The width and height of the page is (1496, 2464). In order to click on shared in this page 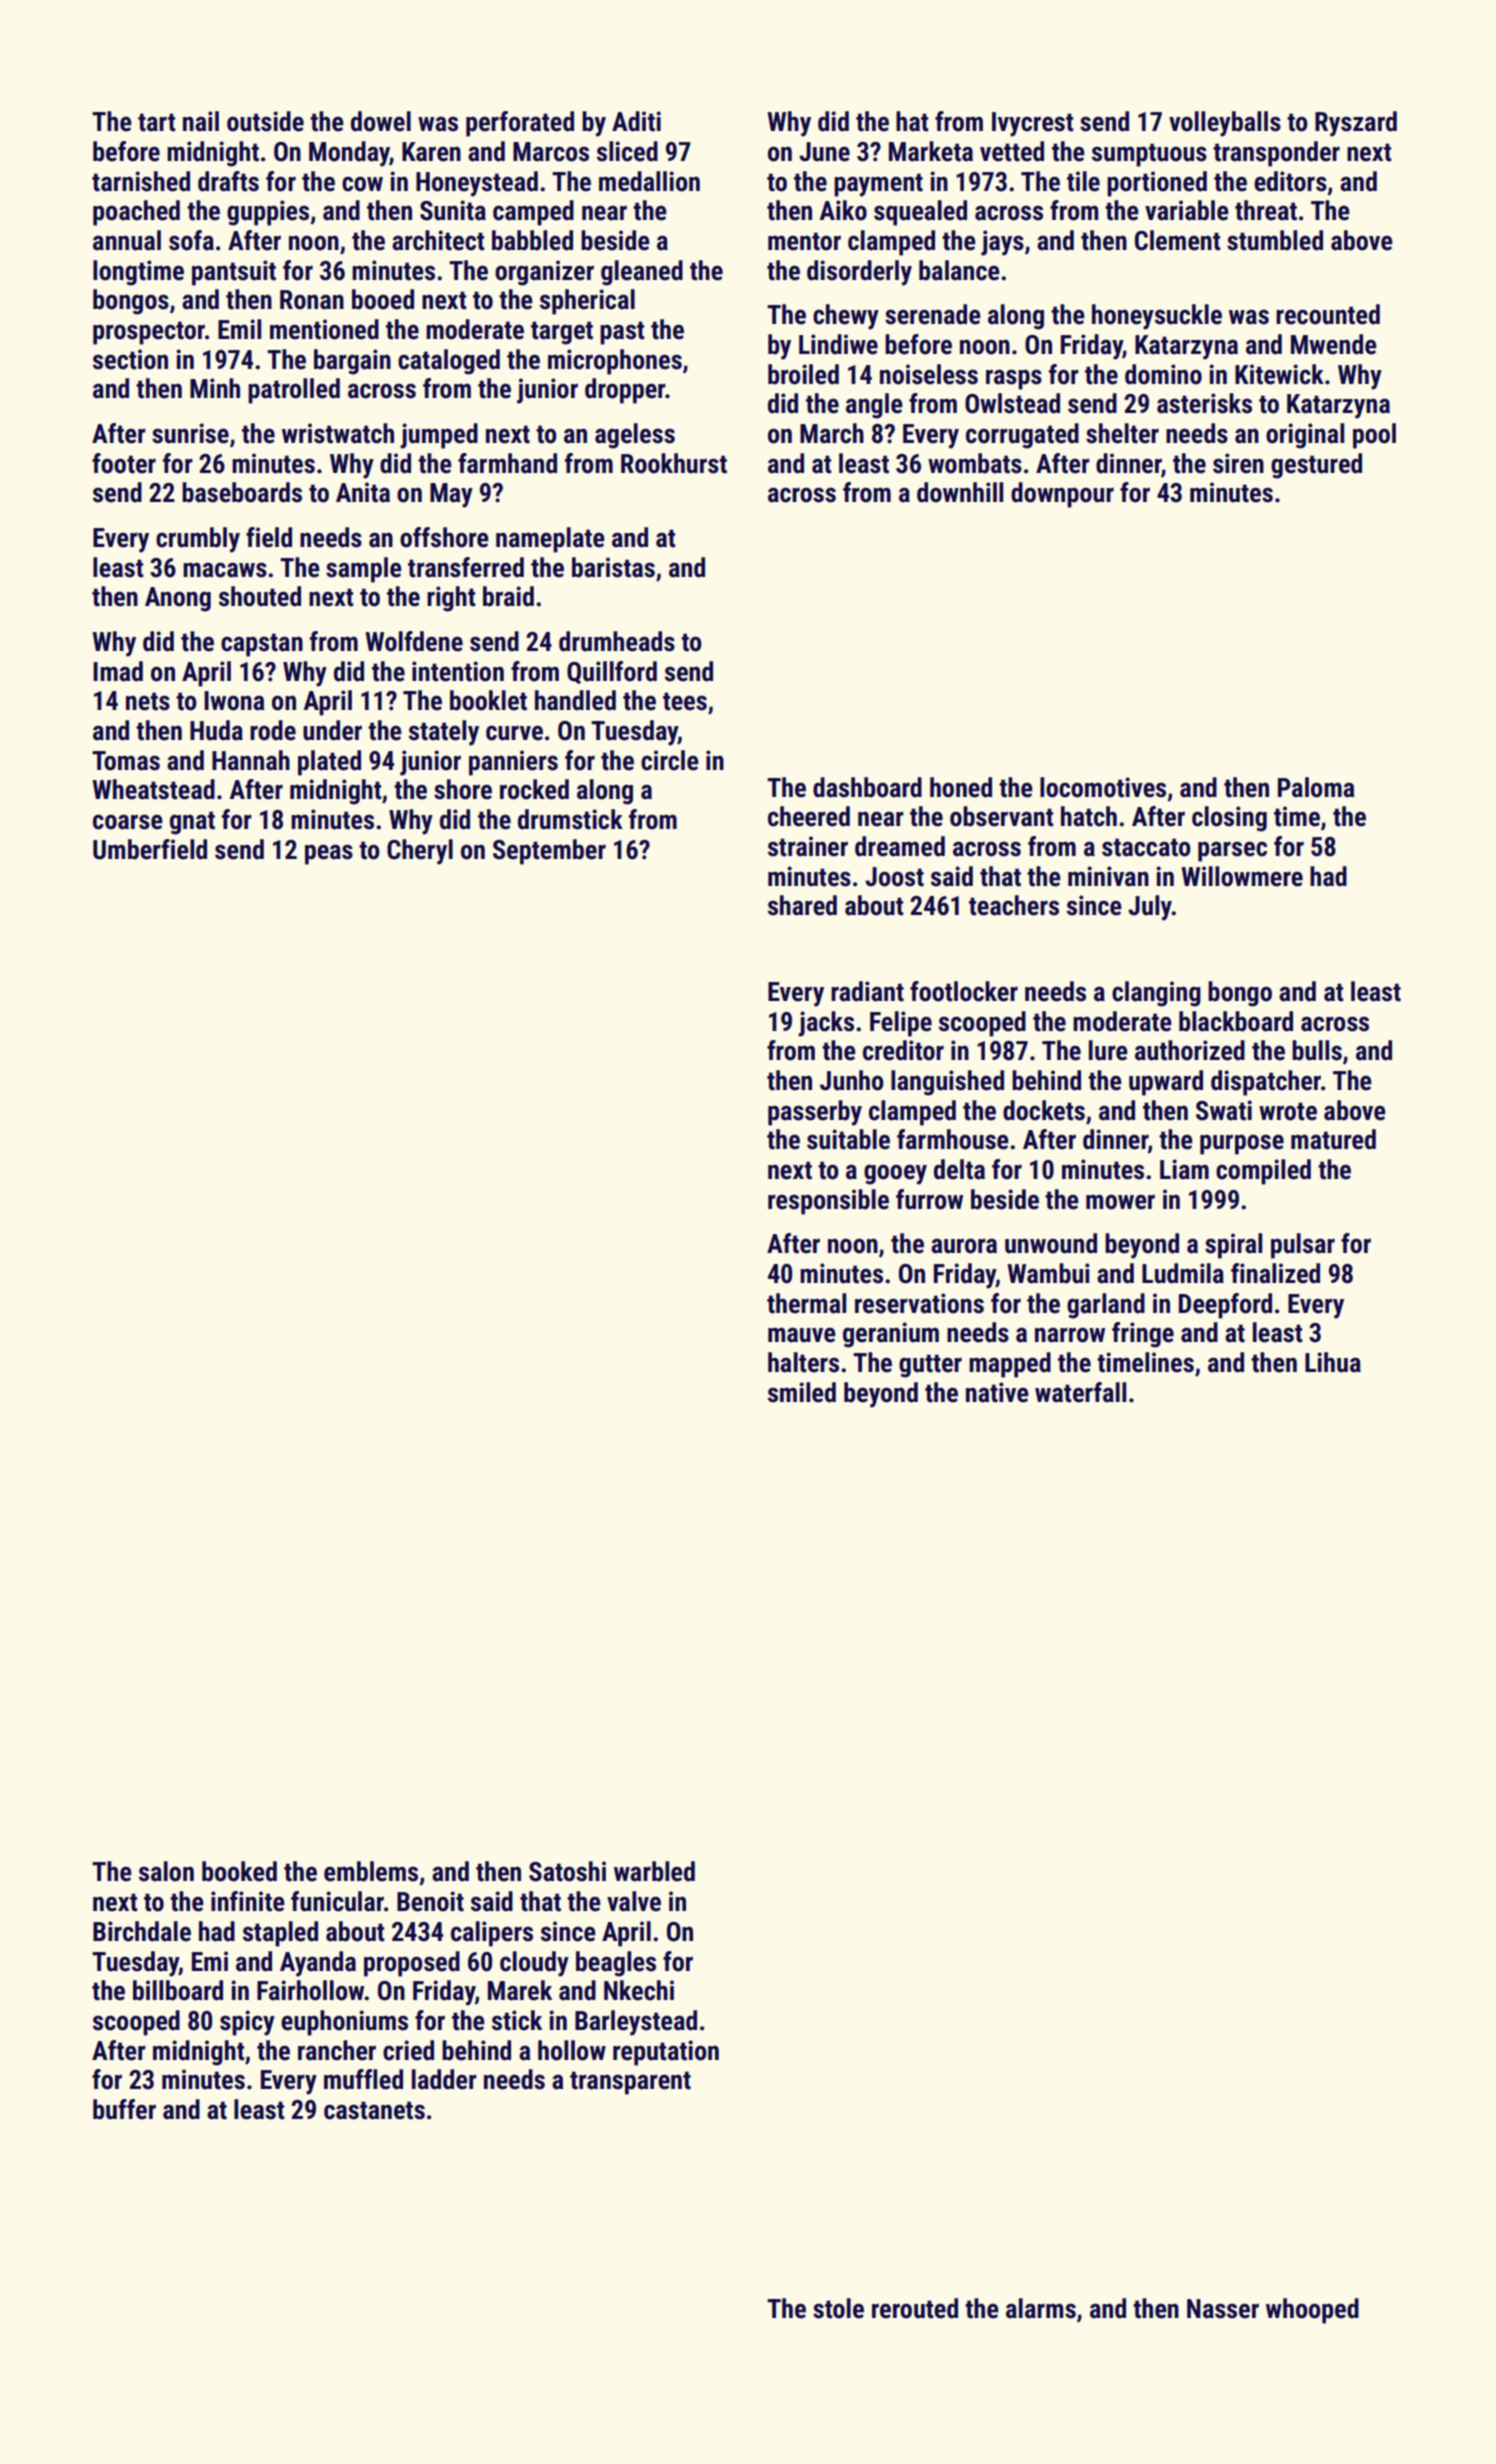, I will do `click(802, 905)`.
